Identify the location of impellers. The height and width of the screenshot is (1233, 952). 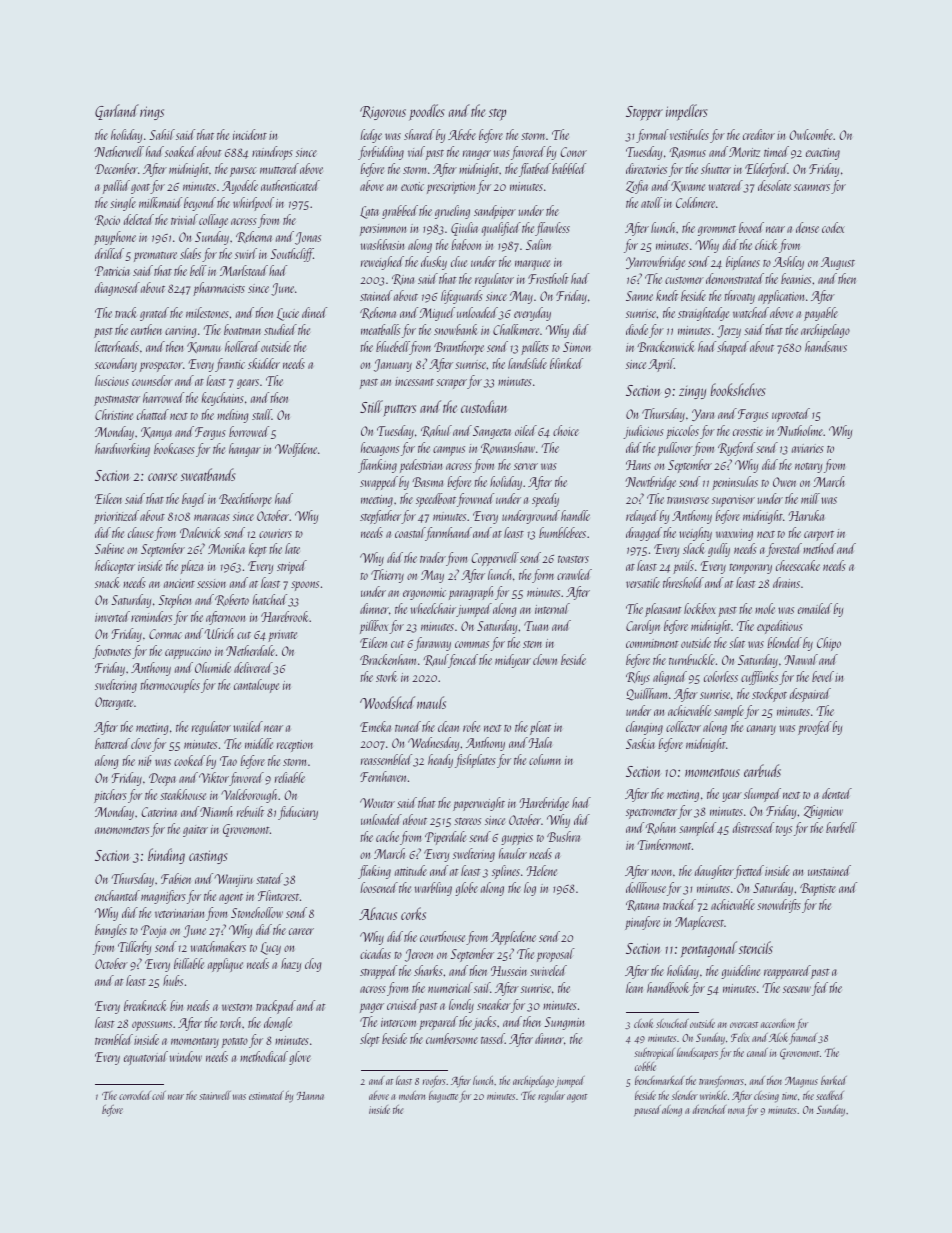
(686, 112).
